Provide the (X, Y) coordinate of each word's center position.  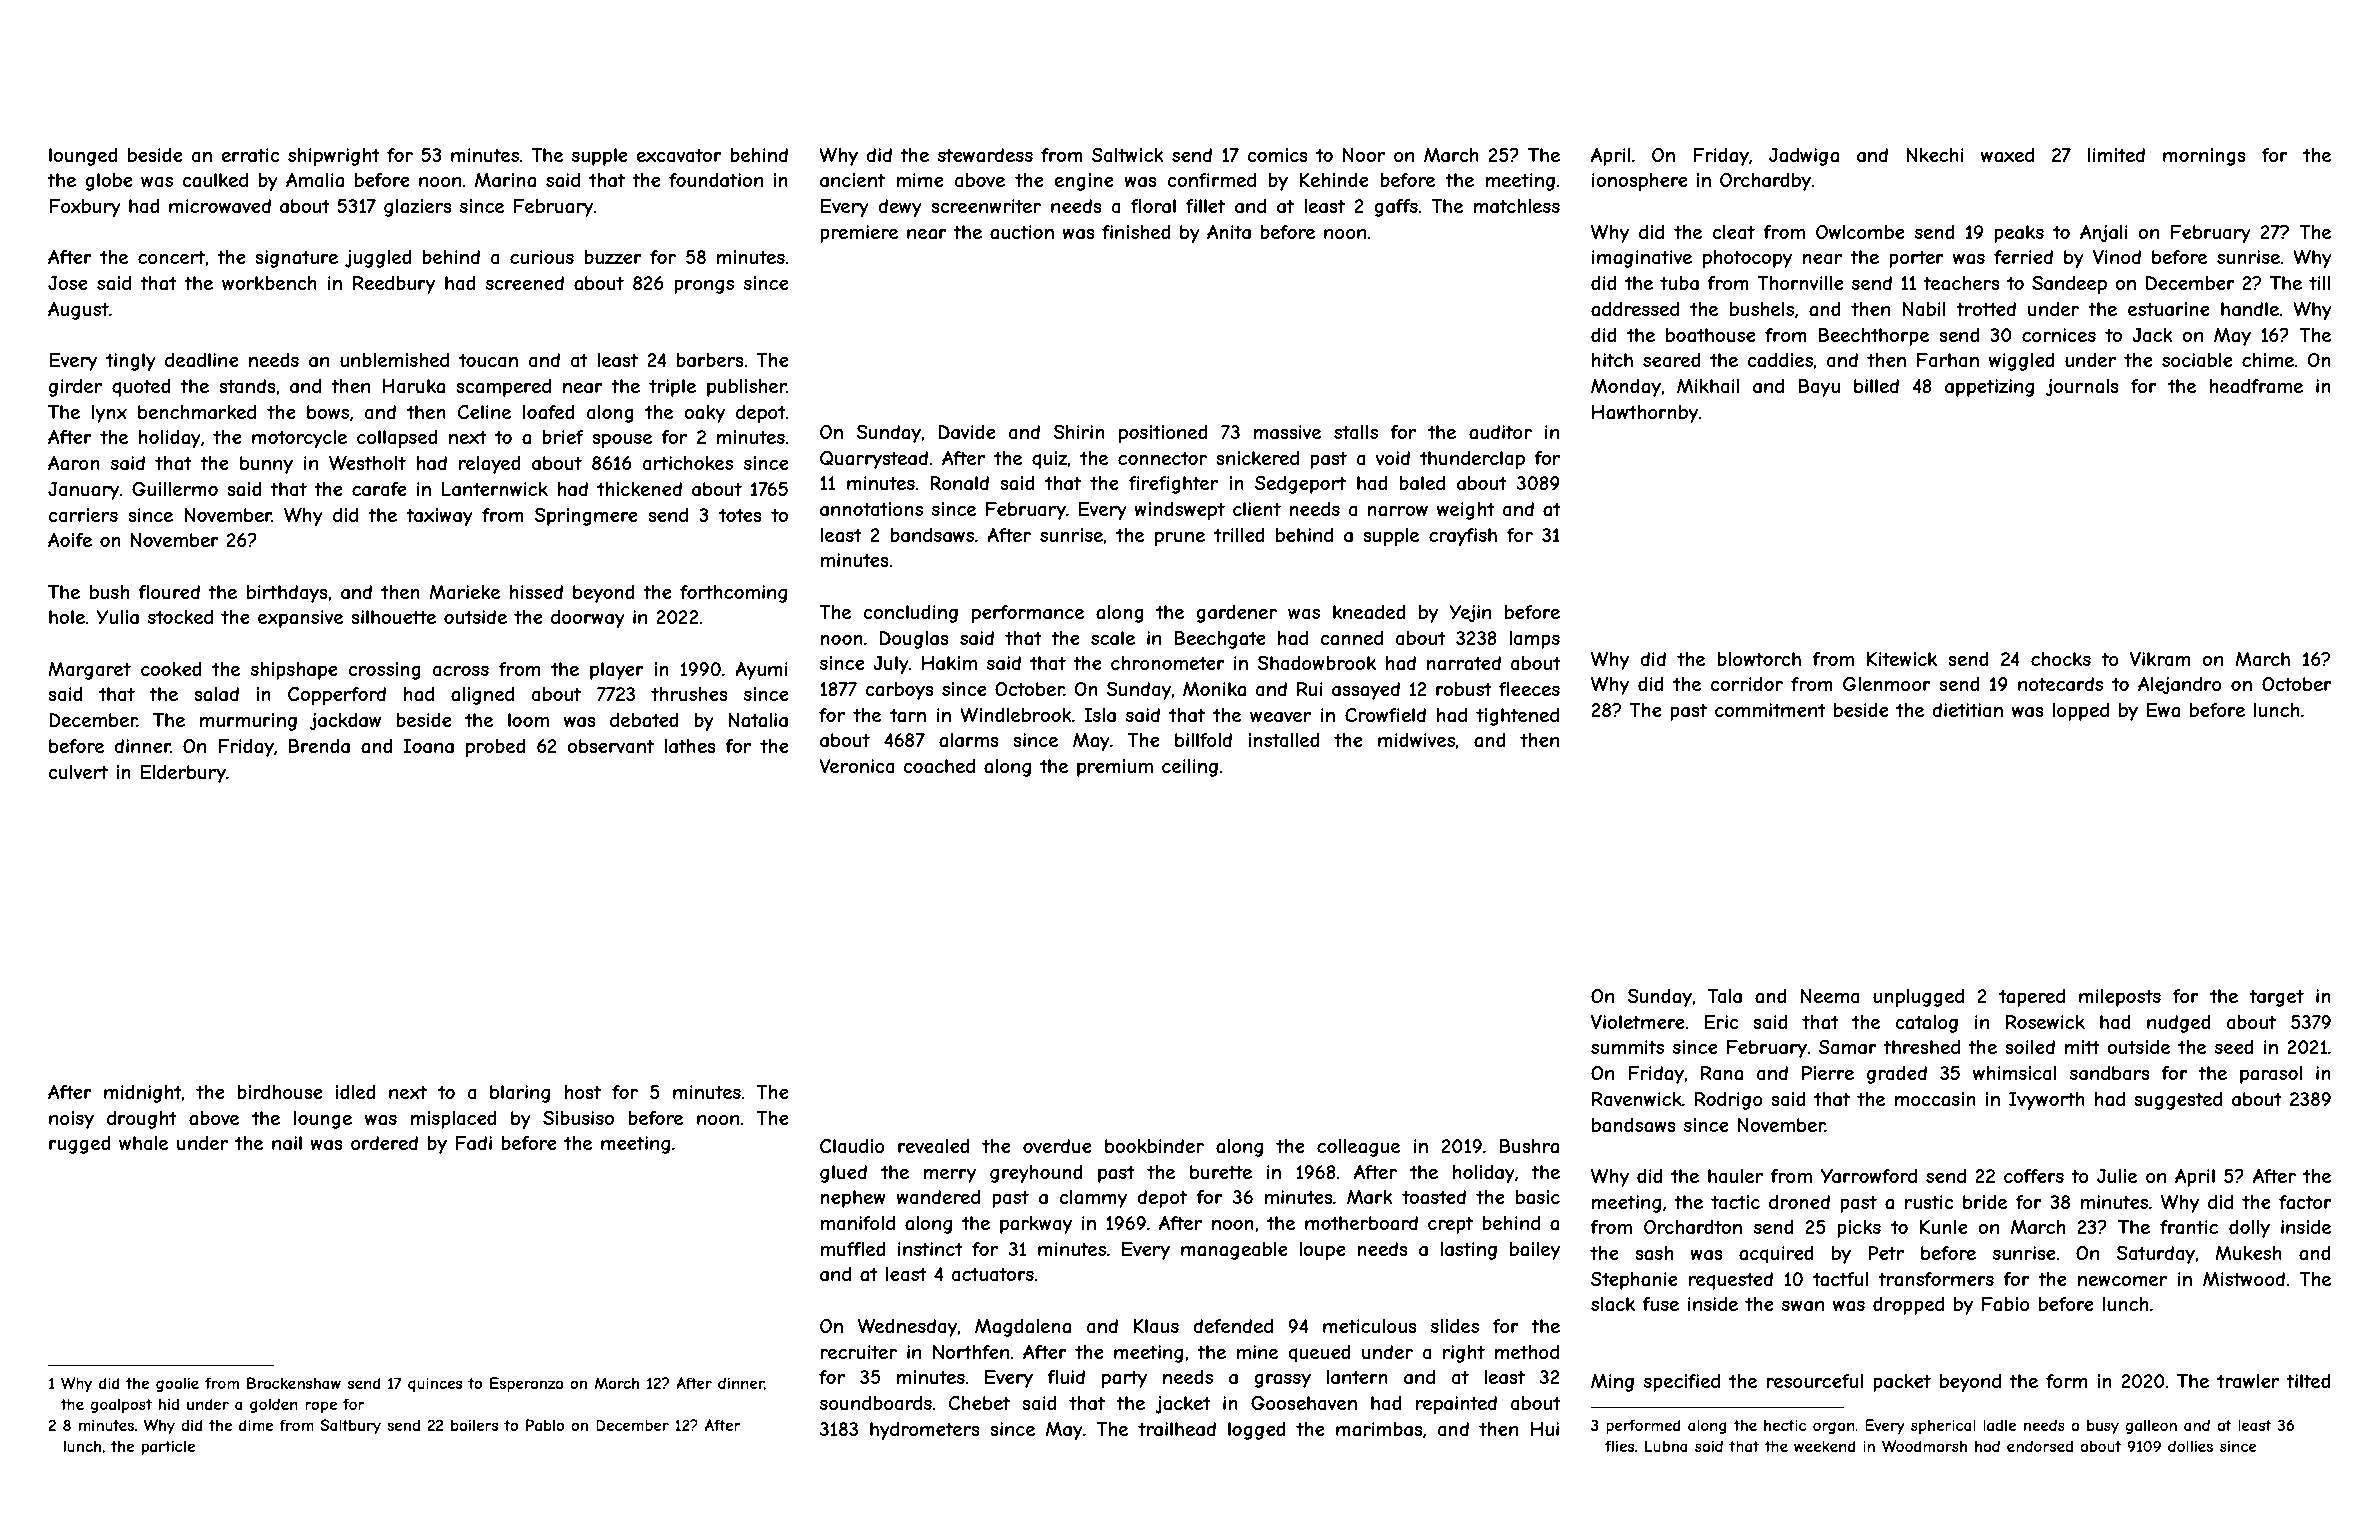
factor (2305, 1202)
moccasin (1935, 1099)
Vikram (2160, 659)
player (617, 671)
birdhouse (280, 1092)
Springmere (586, 517)
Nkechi (1935, 155)
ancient (852, 180)
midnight (143, 1094)
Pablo (545, 1425)
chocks (2061, 659)
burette (1221, 1172)
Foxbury (85, 208)
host (582, 1092)
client (1257, 509)
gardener (1236, 614)
